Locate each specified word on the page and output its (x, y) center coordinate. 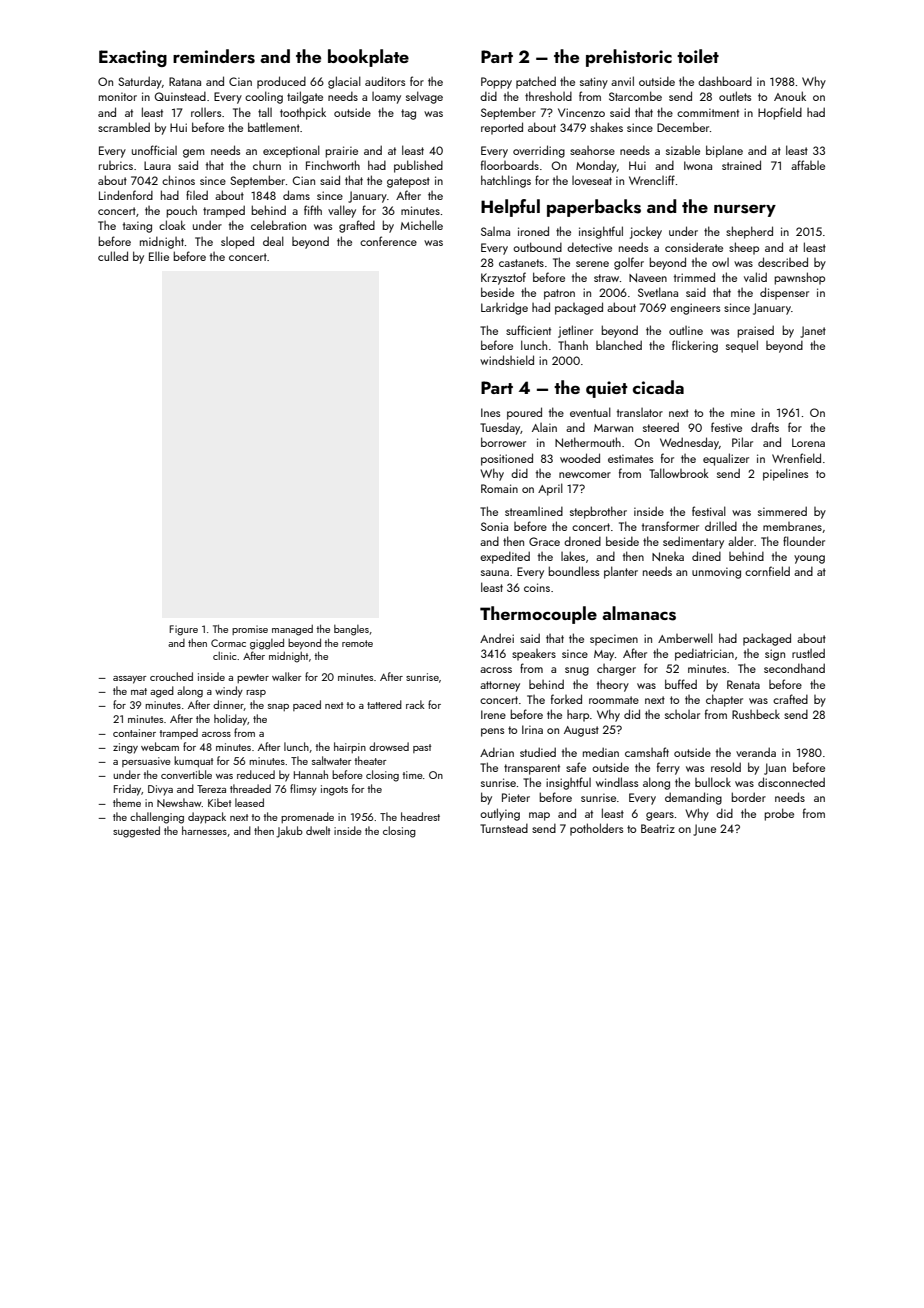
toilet (698, 56)
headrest (420, 816)
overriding (539, 151)
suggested (136, 832)
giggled (267, 644)
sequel (742, 346)
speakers (534, 655)
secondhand (794, 668)
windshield (507, 360)
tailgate (305, 97)
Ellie (159, 256)
